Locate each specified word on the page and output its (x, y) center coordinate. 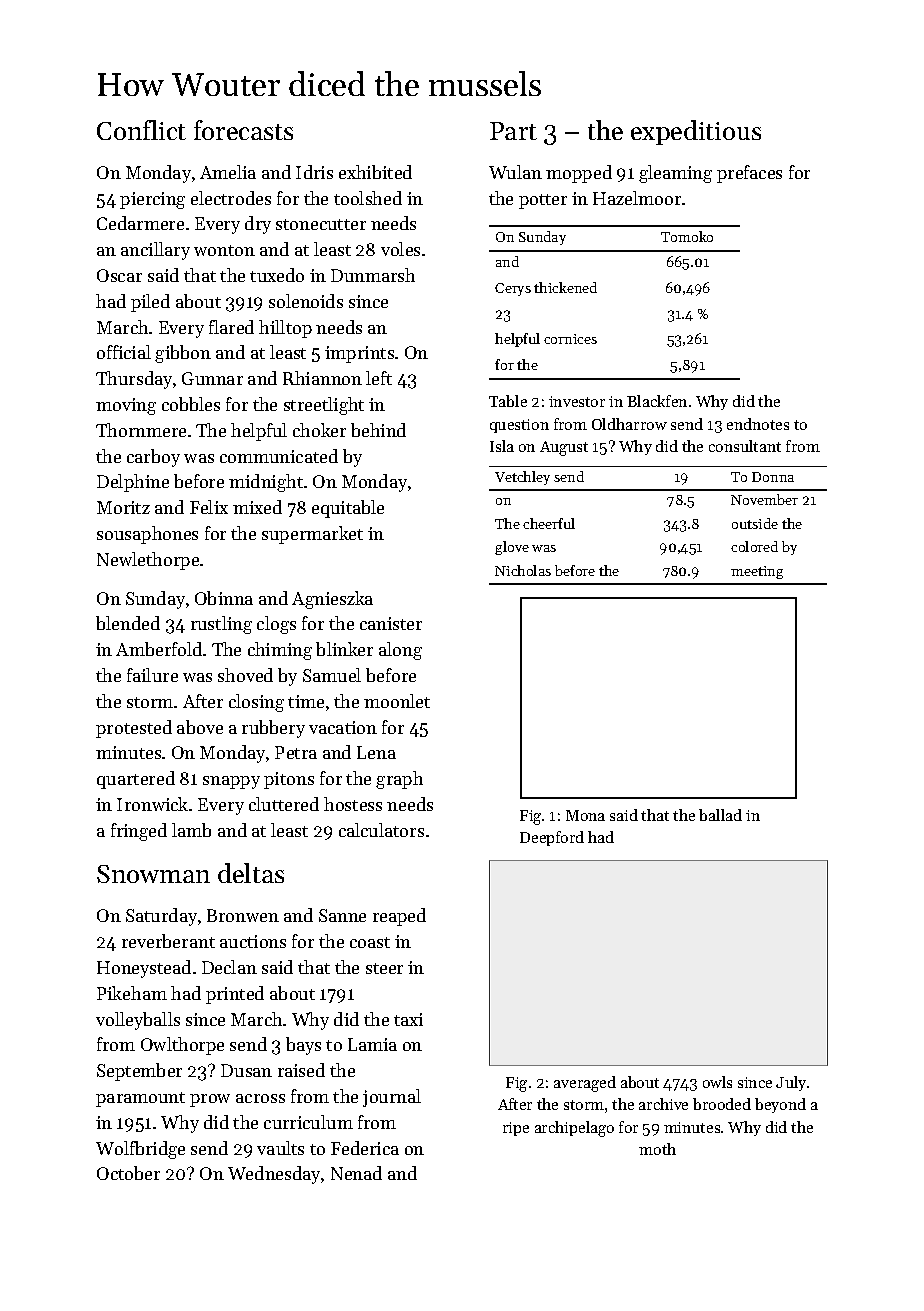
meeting (757, 572)
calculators (381, 830)
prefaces (749, 174)
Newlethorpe (148, 561)
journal (392, 1098)
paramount (140, 1099)
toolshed (368, 198)
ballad (720, 815)
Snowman (153, 874)
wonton (224, 250)
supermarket (312, 535)
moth (657, 1149)
